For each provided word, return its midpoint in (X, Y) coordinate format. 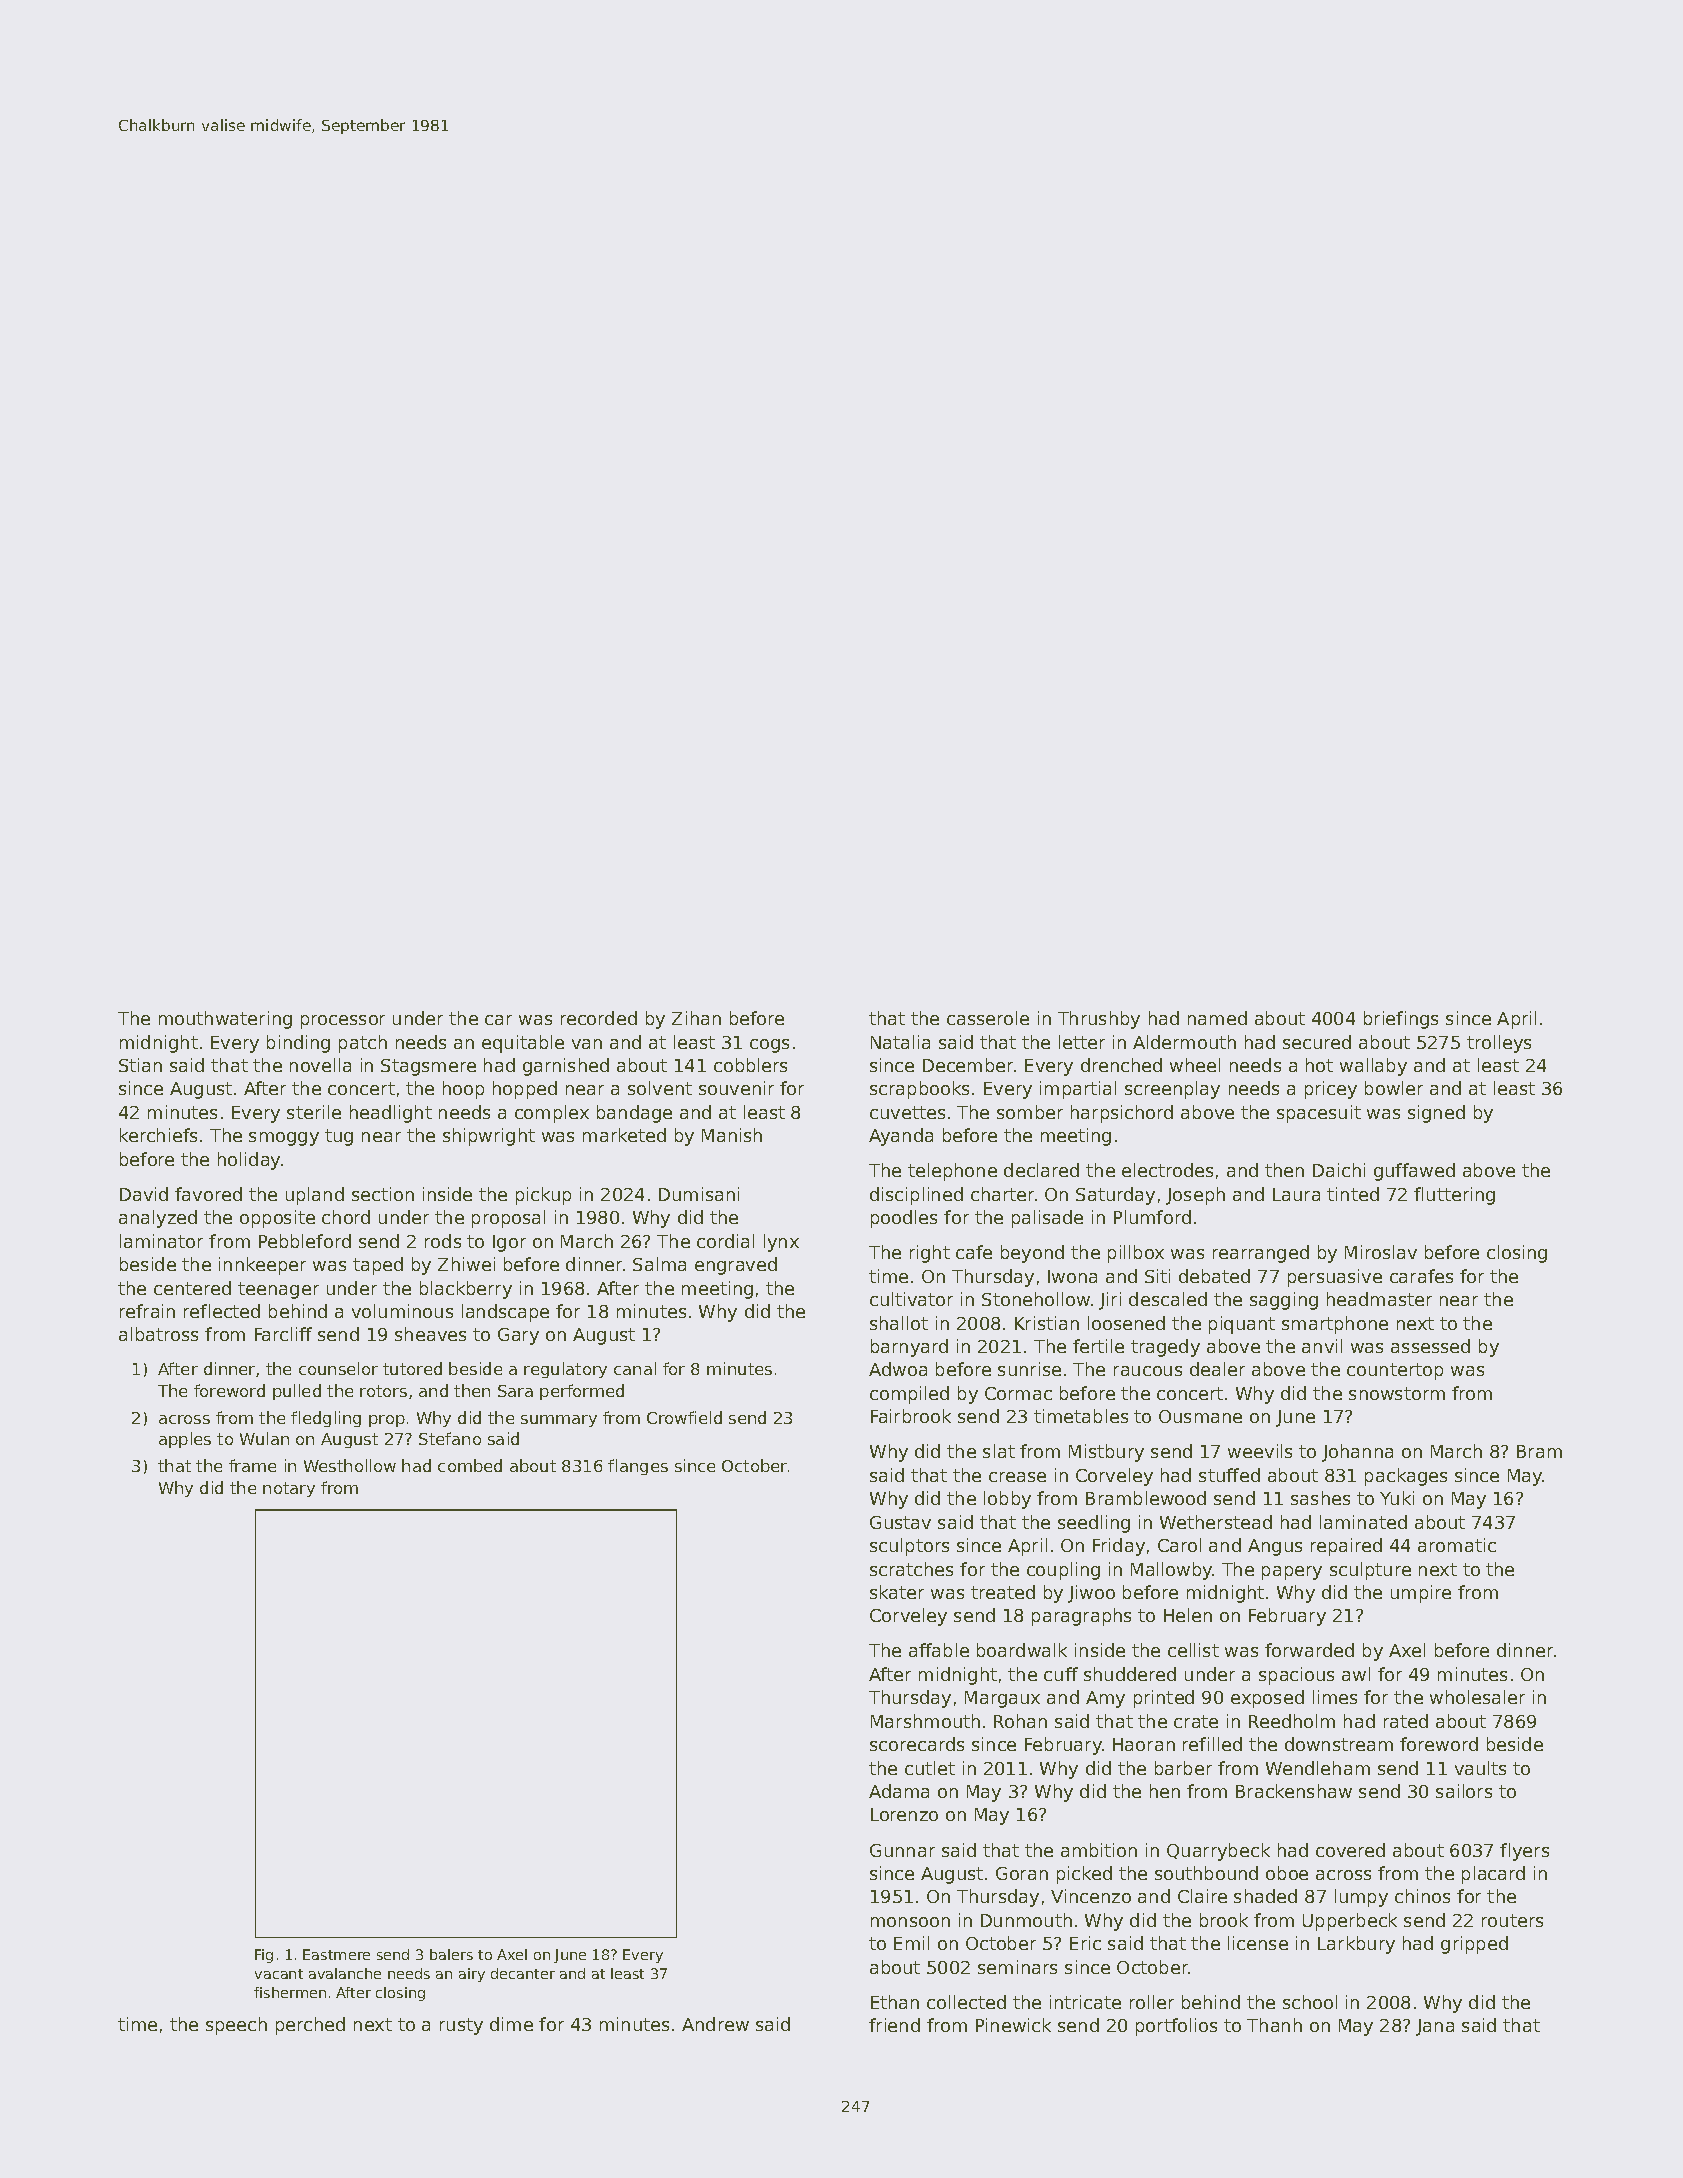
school (1310, 2002)
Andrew (715, 2024)
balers (451, 1954)
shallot (899, 1323)
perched (310, 2026)
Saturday (1115, 1196)
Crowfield (684, 1417)
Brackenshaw (1294, 1791)
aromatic (1457, 1545)
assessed (1430, 1346)
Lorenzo (904, 1814)
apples (185, 1440)
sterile (314, 1112)
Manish (732, 1135)
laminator (161, 1241)
